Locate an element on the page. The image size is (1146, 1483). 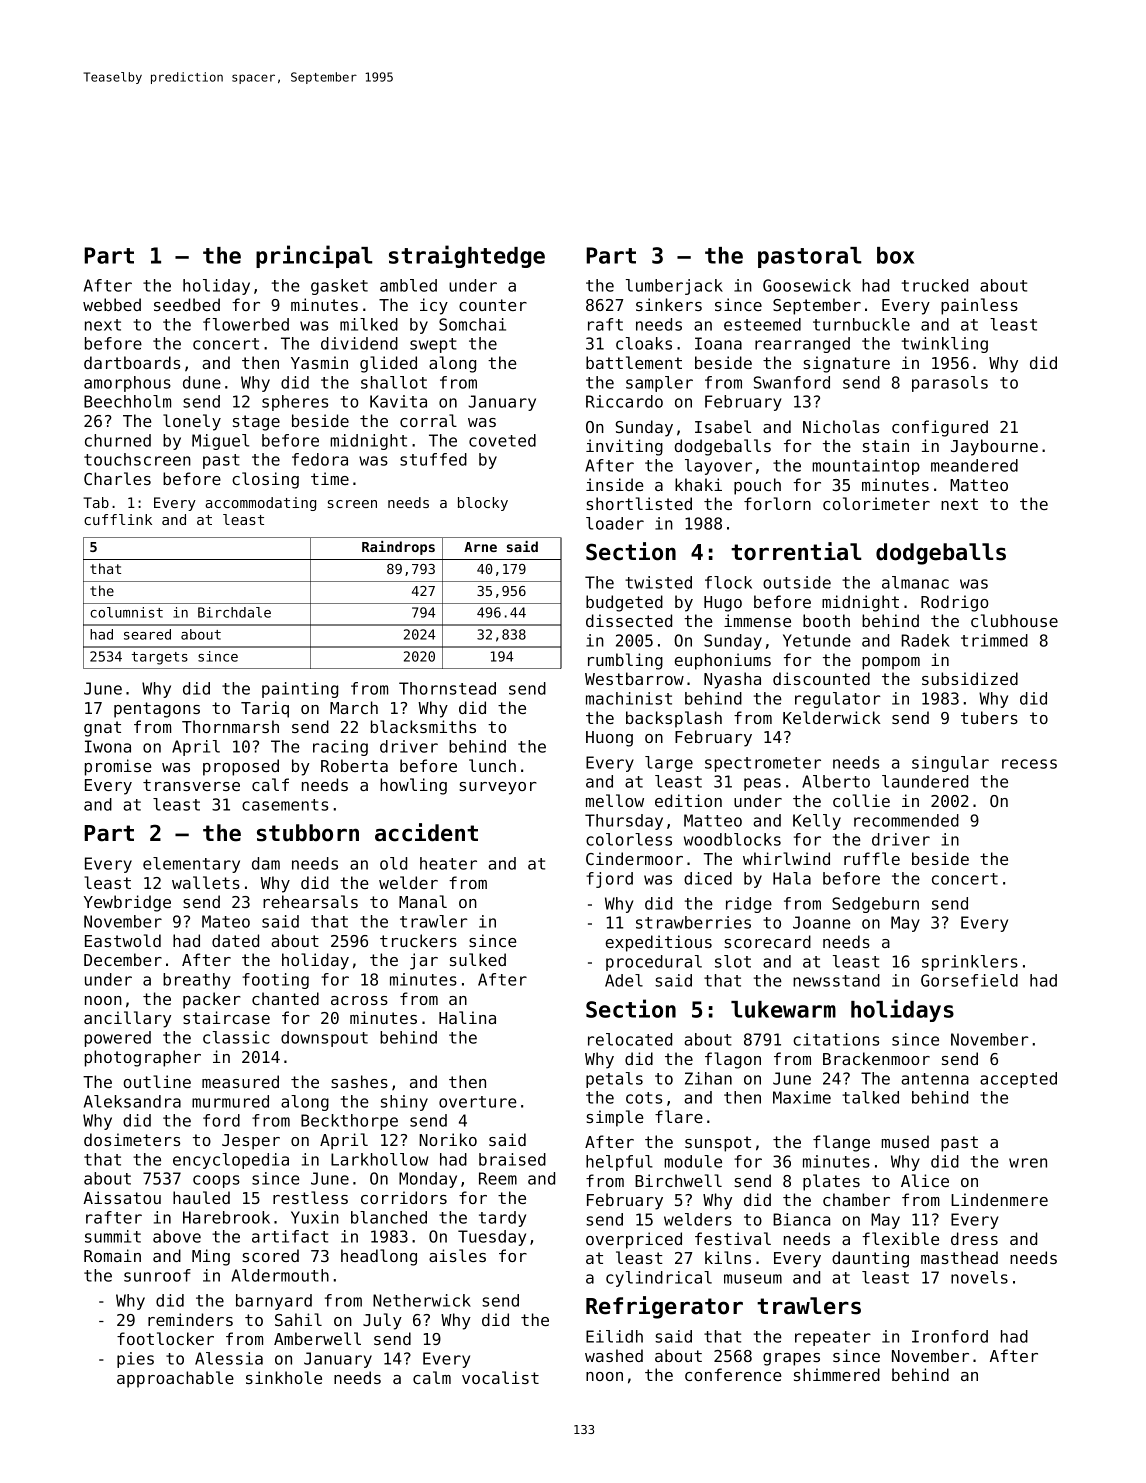
recommended is located at coordinates (906, 820).
